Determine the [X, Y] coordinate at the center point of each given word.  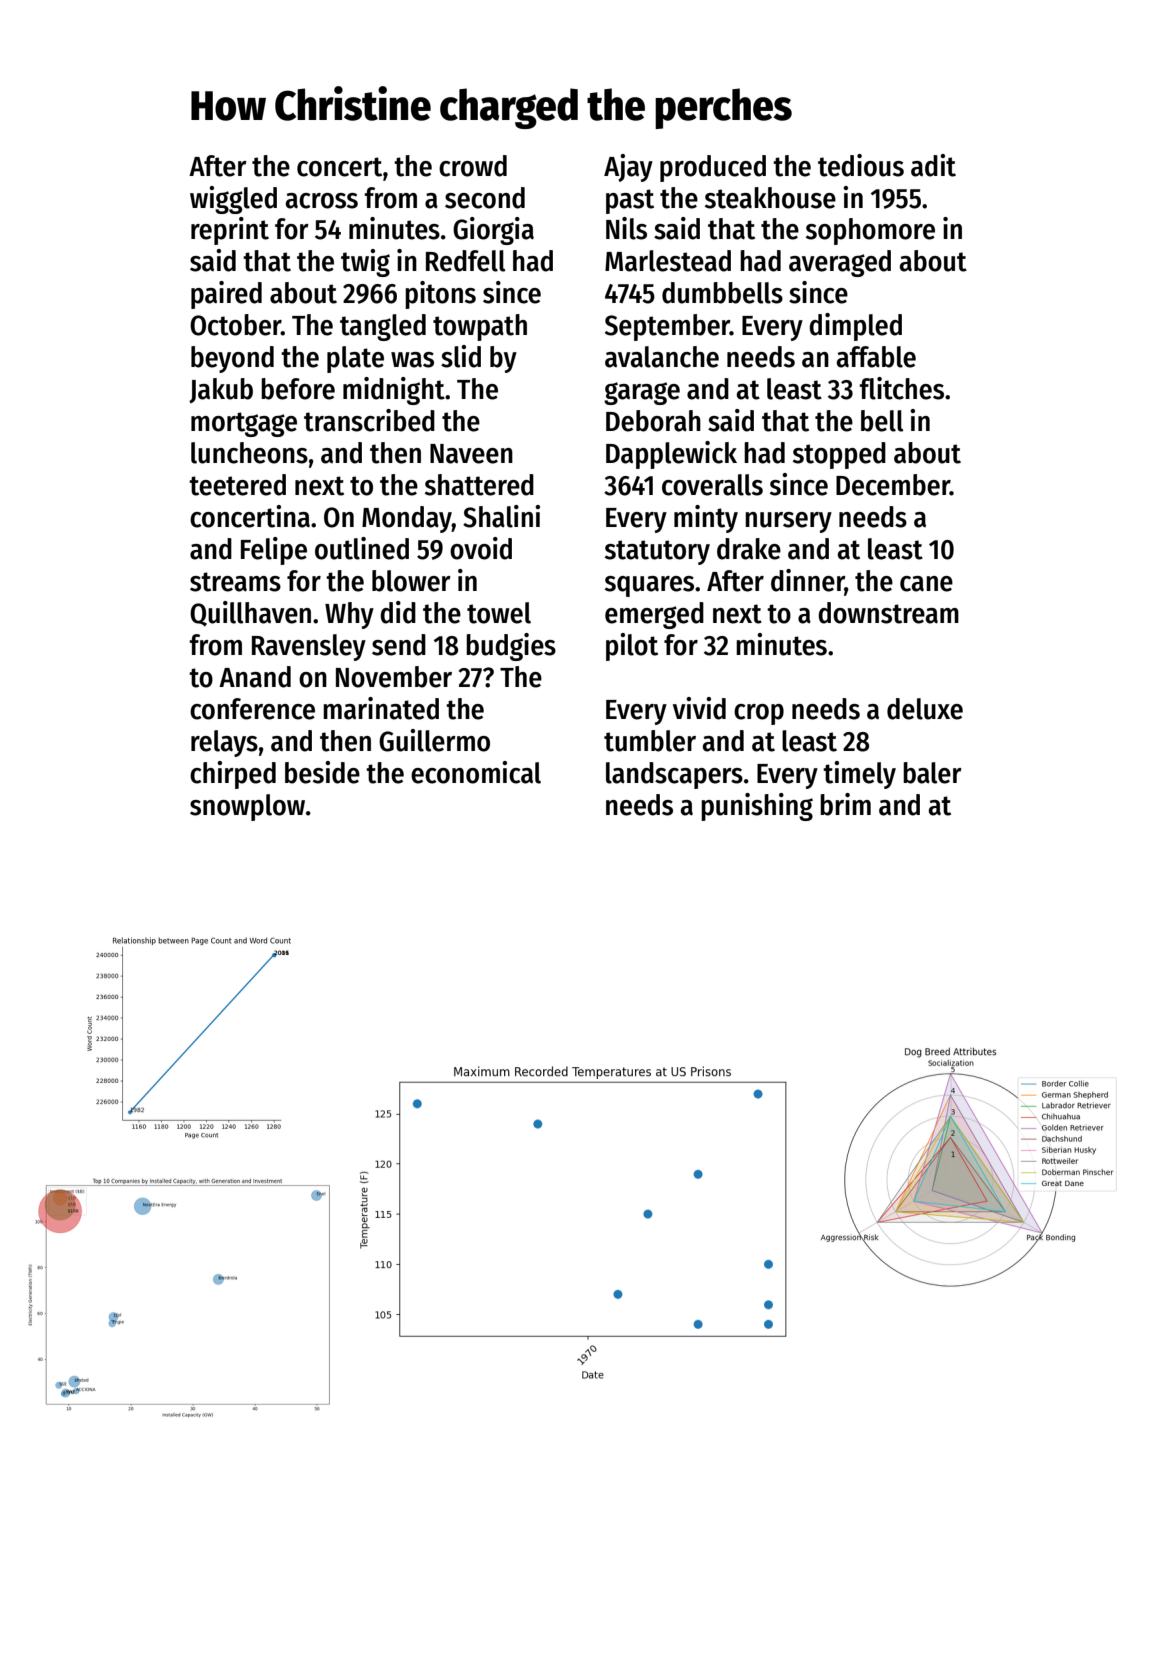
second [485, 198]
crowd [473, 166]
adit [933, 165]
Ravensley [309, 647]
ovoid [481, 548]
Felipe [274, 551]
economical [476, 772]
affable [876, 357]
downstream [888, 613]
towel [499, 613]
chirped [233, 775]
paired [226, 295]
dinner [808, 581]
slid [461, 356]
